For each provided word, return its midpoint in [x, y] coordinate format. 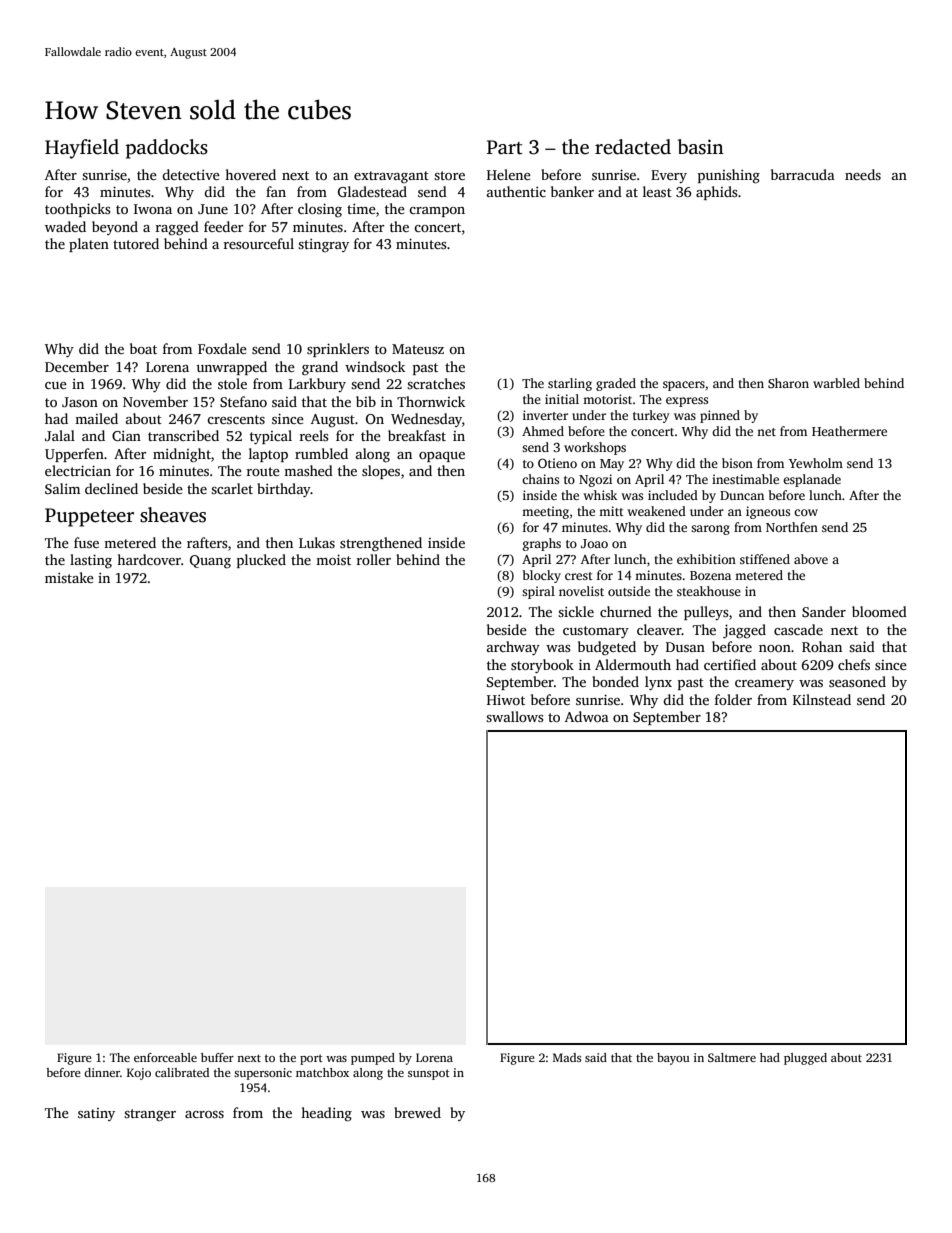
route [263, 471]
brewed [417, 1112]
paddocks [167, 149]
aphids [717, 193]
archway [513, 648]
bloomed [879, 611]
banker [572, 191]
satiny [96, 1114]
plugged [805, 1059]
